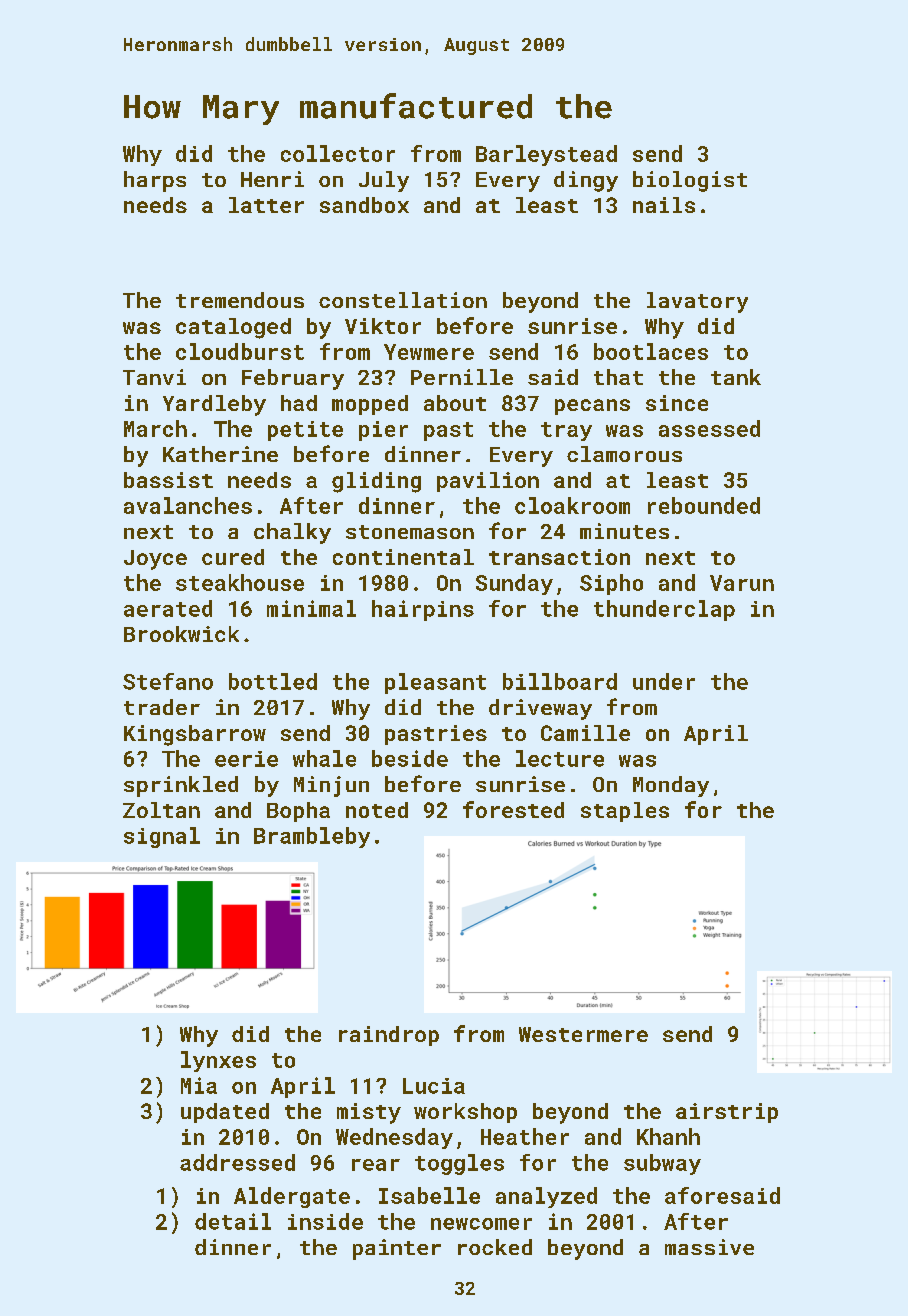  Describe the element at coordinates (625, 812) in the screenshot. I see `staples` at that location.
